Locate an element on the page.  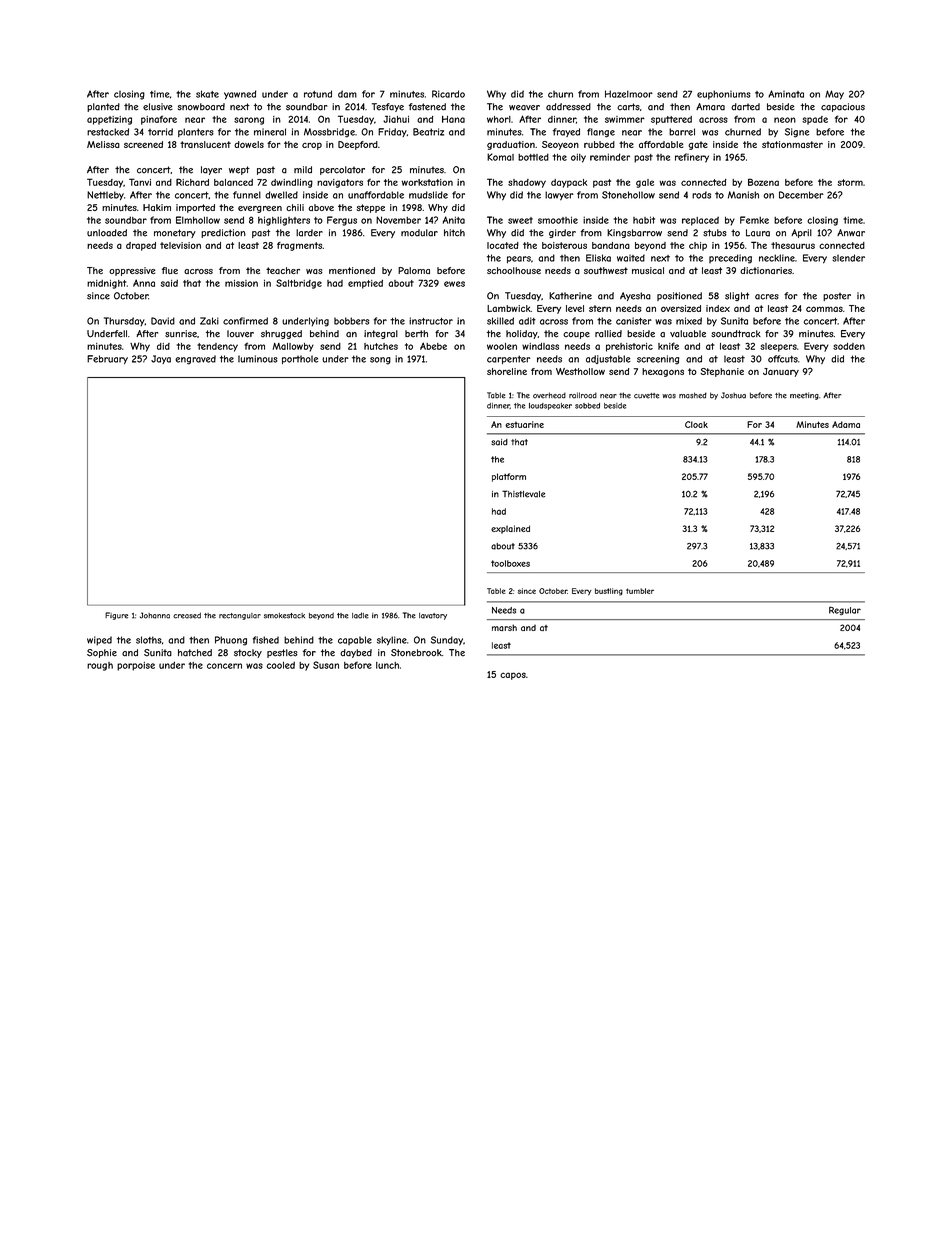
platform is located at coordinates (509, 477).
